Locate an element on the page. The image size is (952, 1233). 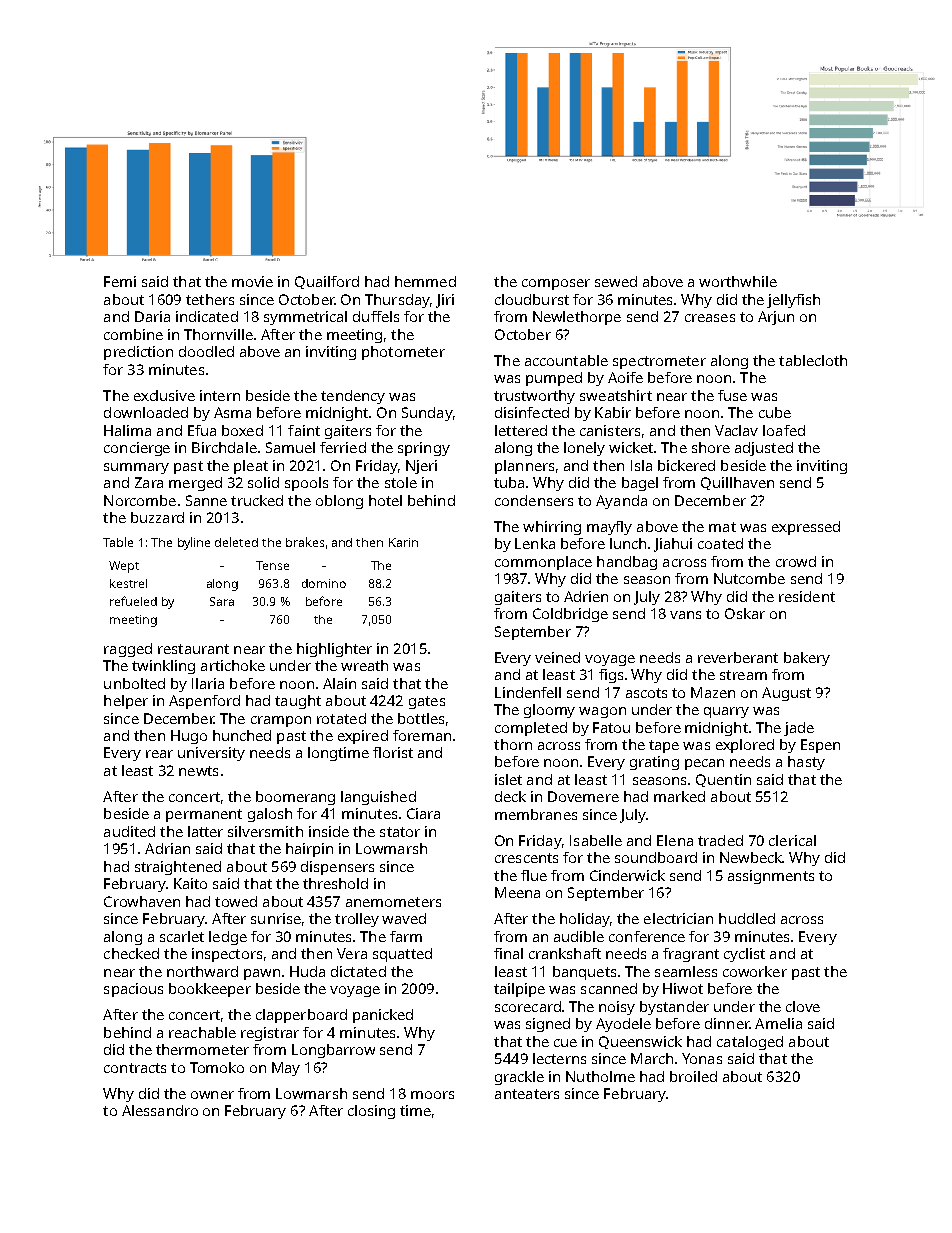
prediction is located at coordinates (138, 353).
